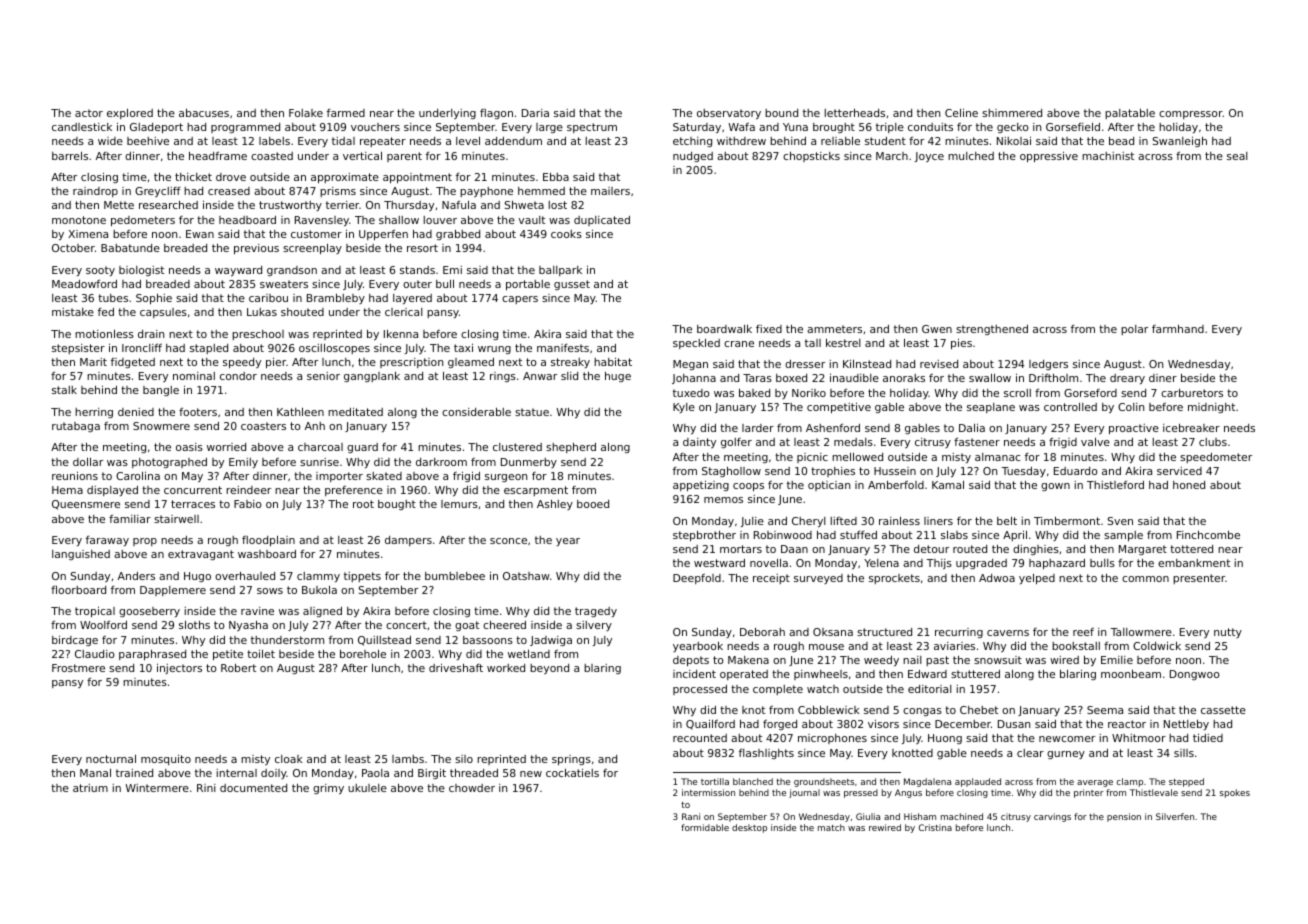 The height and width of the image is (924, 1308). I want to click on honed, so click(1189, 485).
